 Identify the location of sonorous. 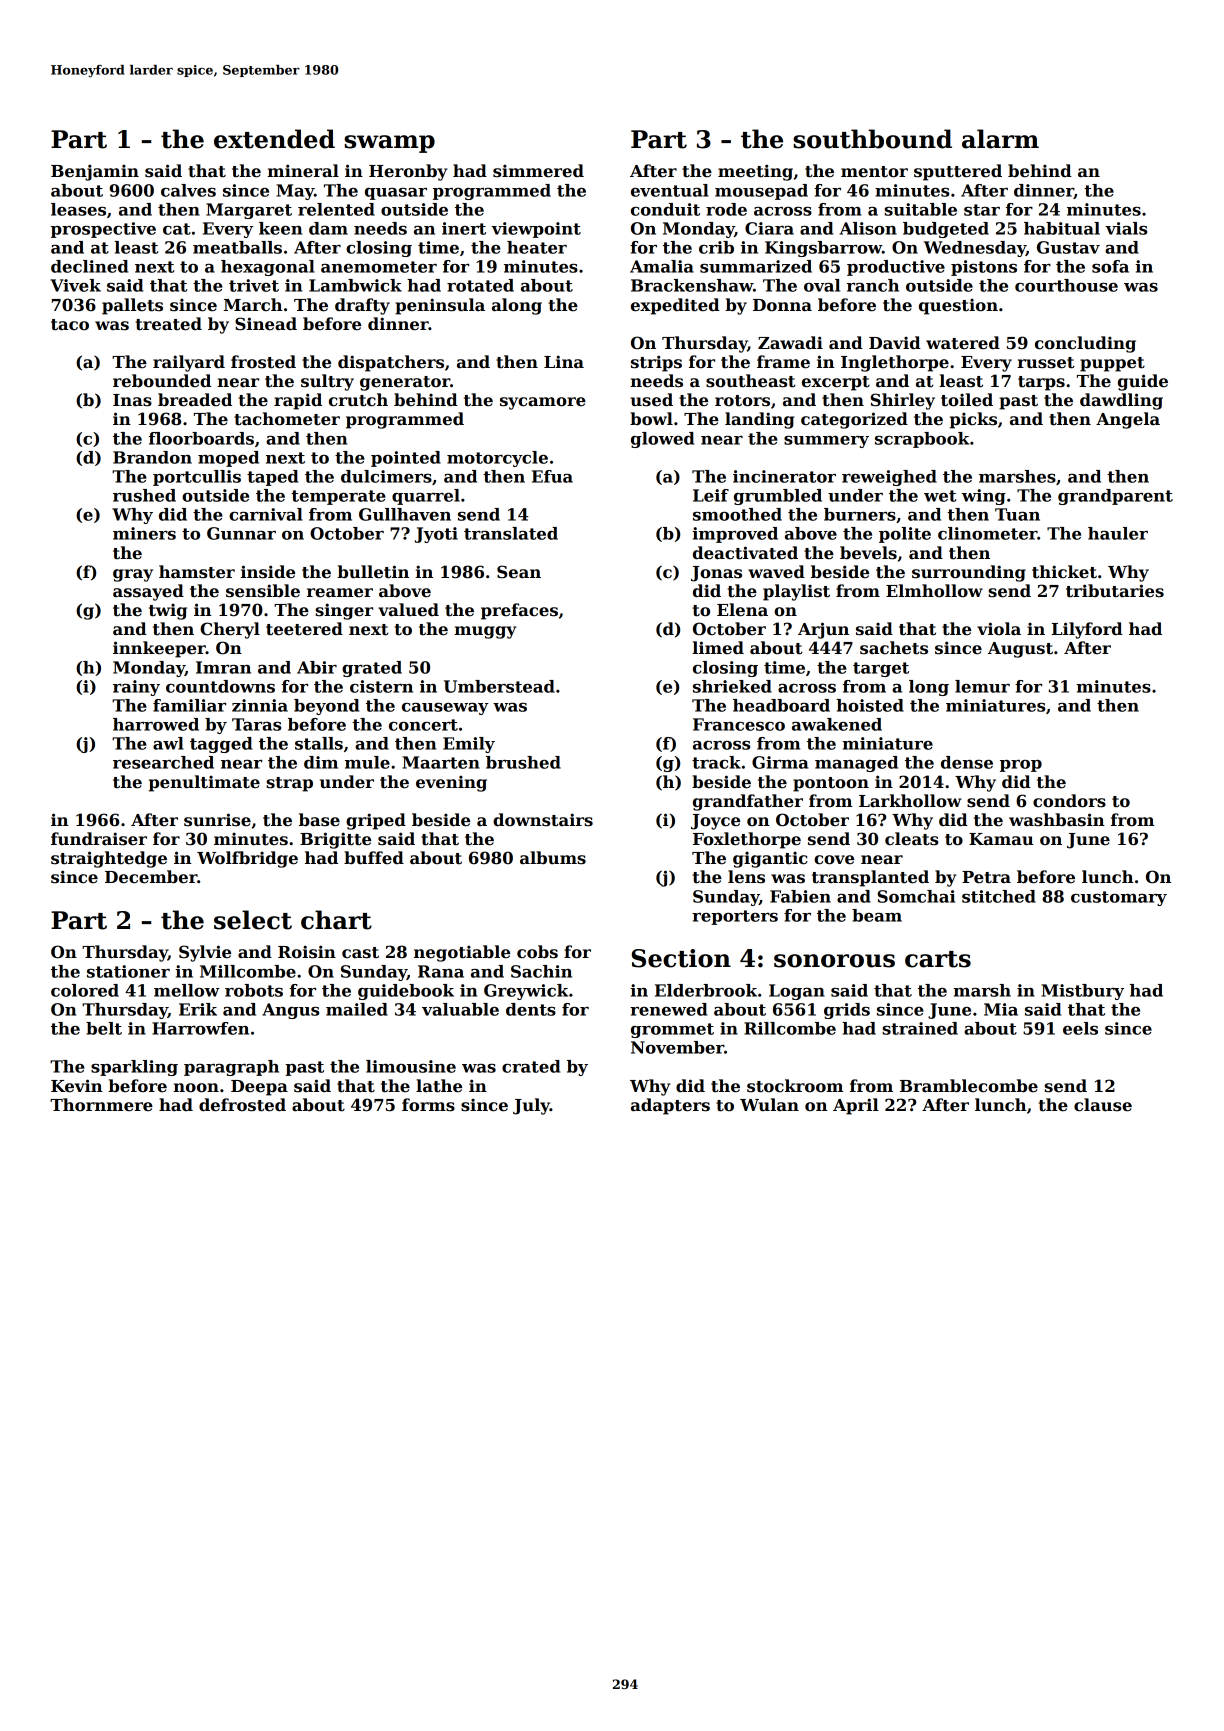
(834, 961).
